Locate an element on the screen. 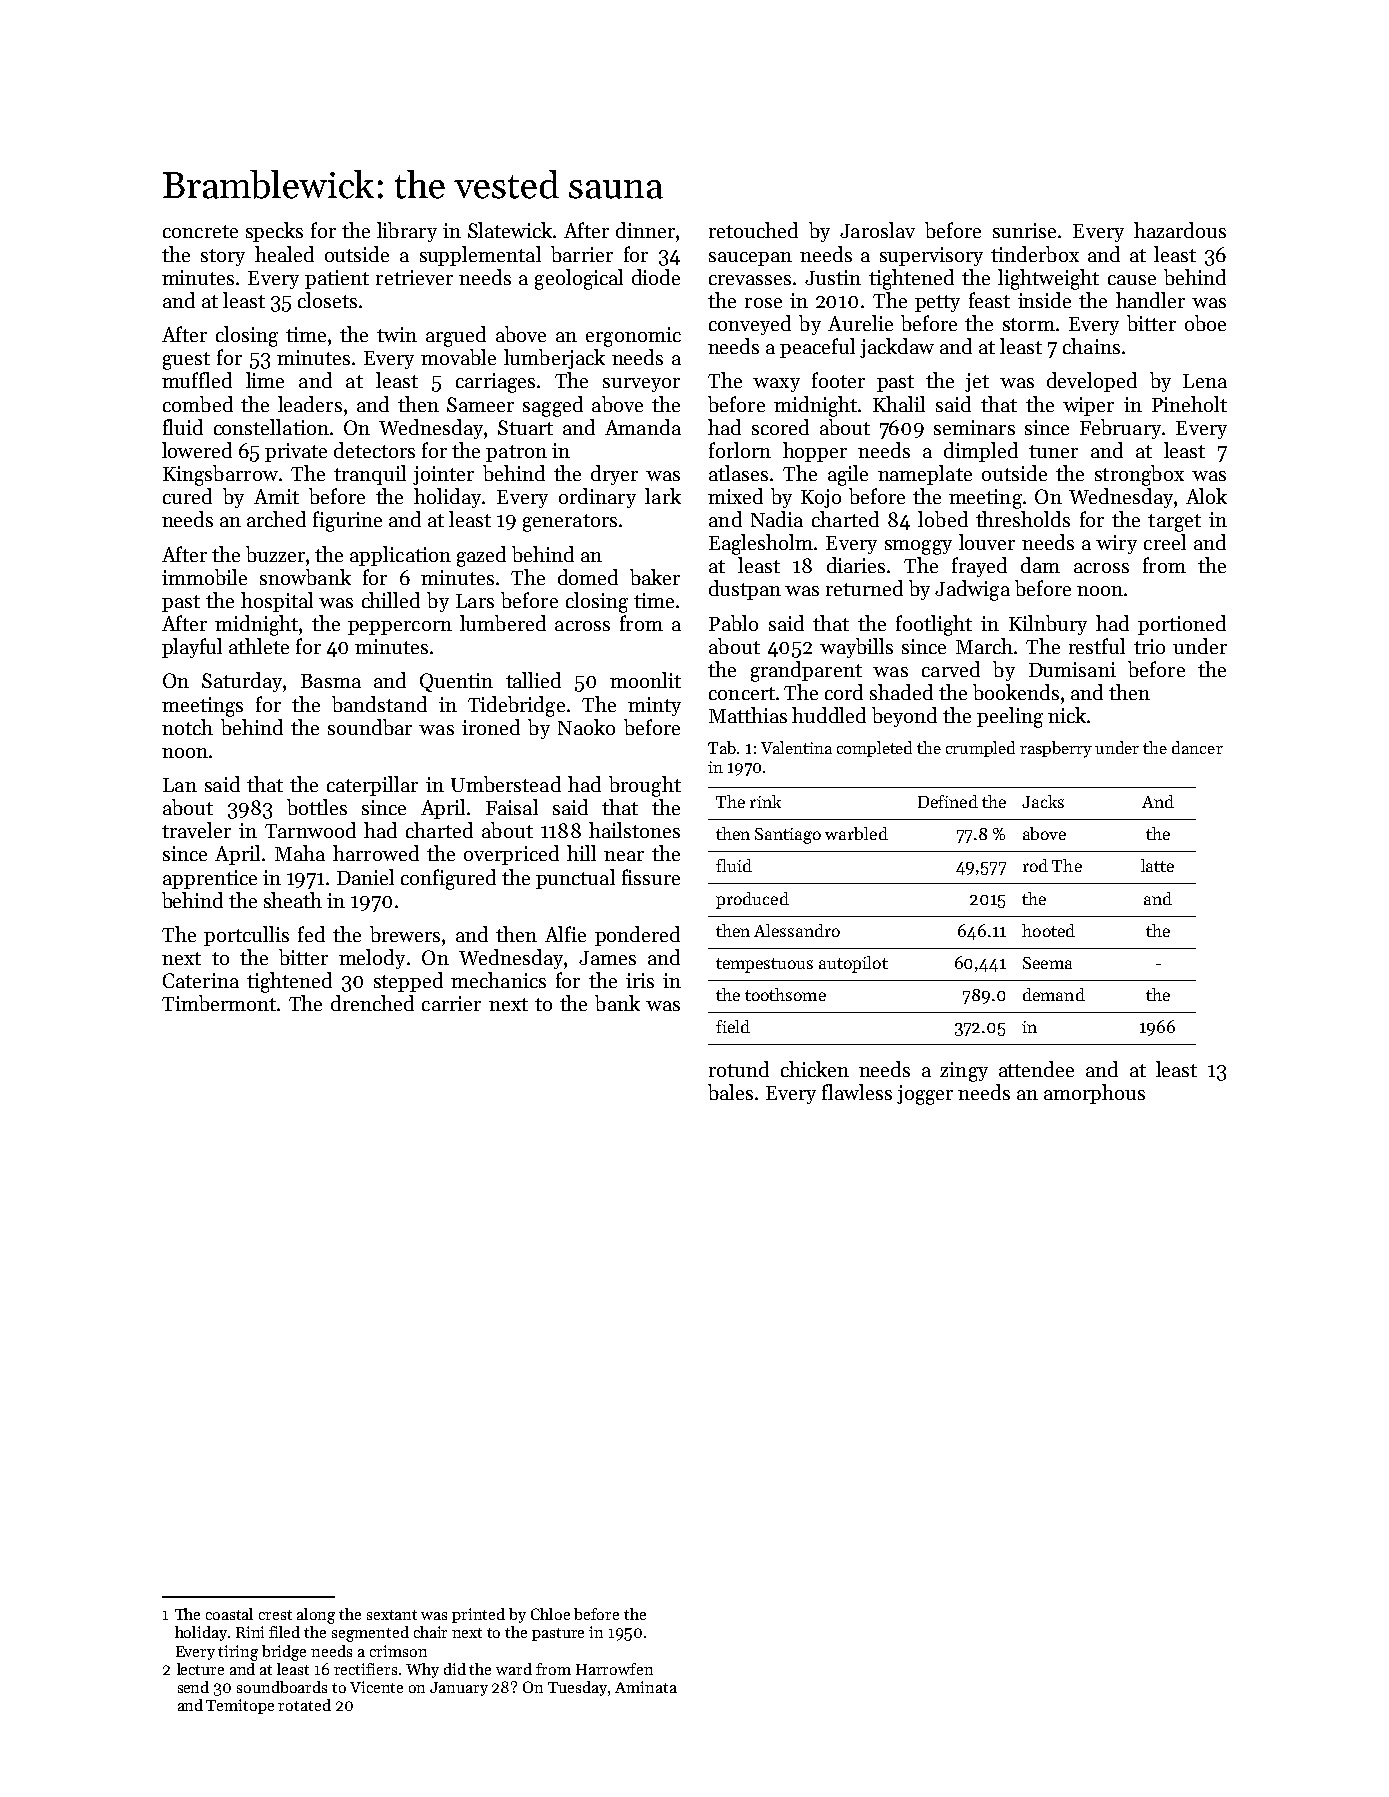 This screenshot has width=1389, height=1797. lowered is located at coordinates (197, 450).
